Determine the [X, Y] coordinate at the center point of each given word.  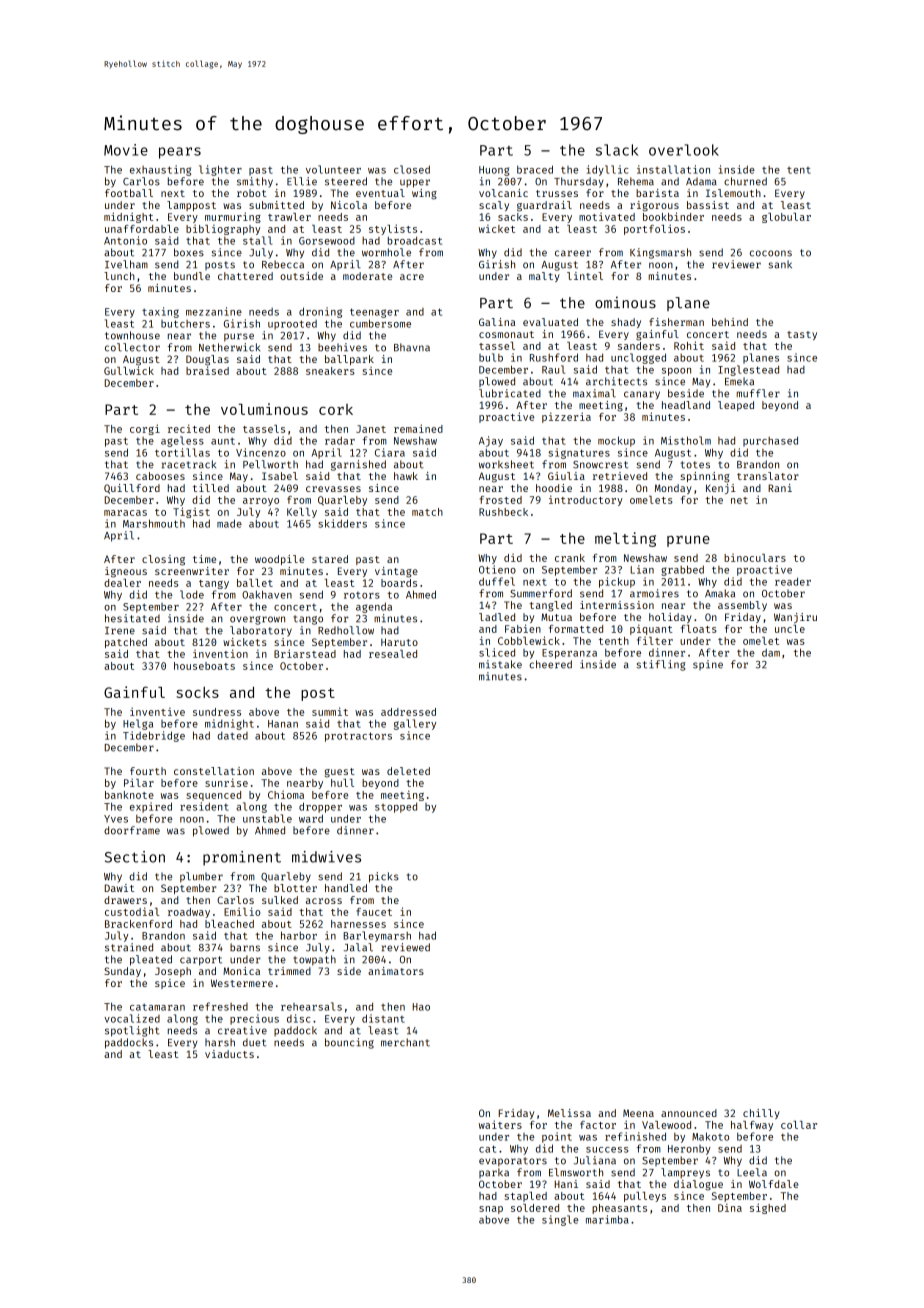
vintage [396, 572]
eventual [380, 193]
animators [396, 971]
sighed [768, 1208]
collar [799, 1125]
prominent [242, 858]
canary [642, 395]
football [129, 193]
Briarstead [305, 653]
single [560, 1220]
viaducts [229, 1054]
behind [730, 322]
